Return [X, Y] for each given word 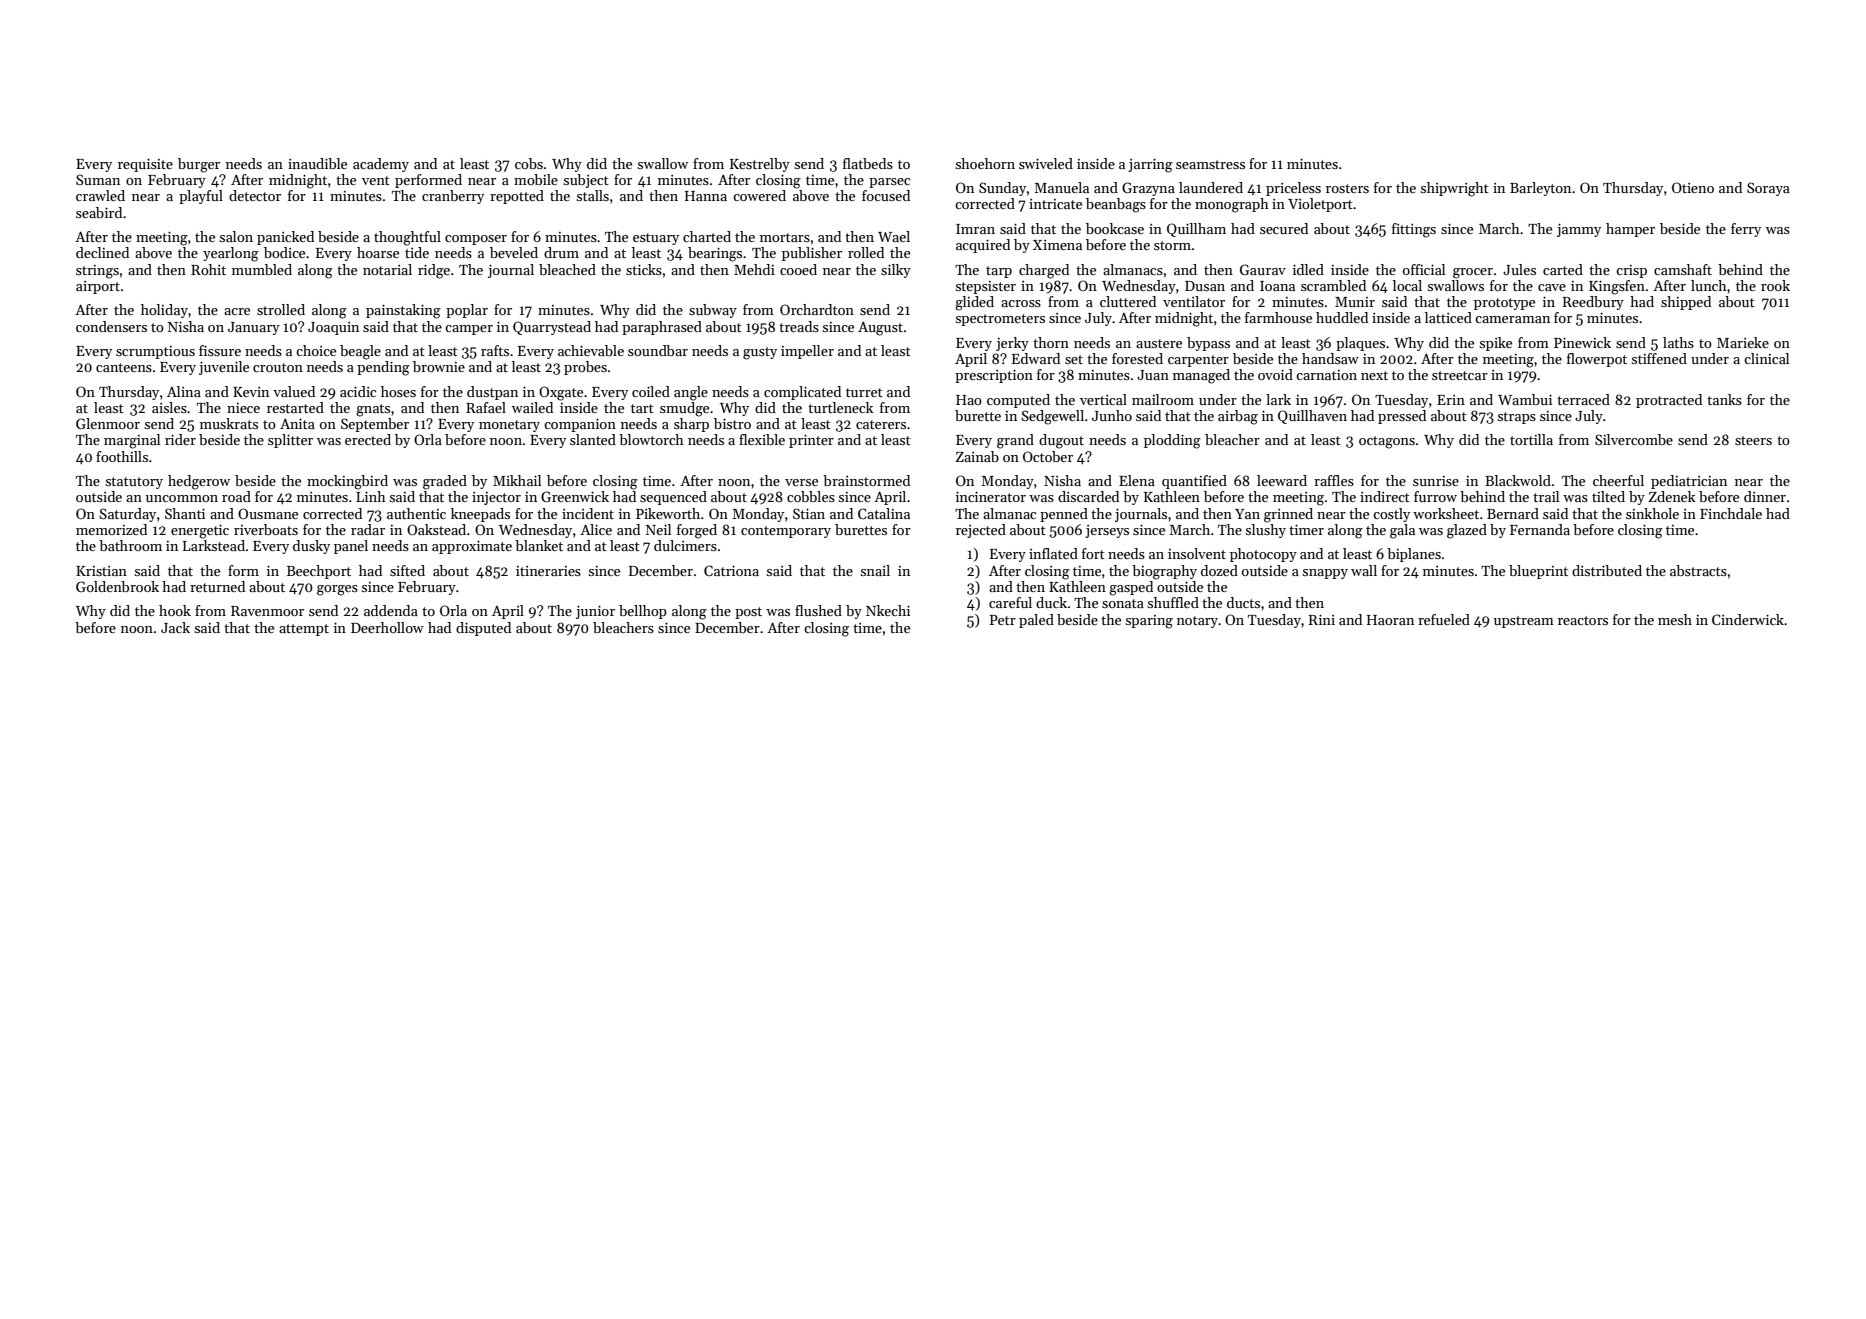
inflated [1053, 553]
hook [175, 610]
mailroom [1163, 399]
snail [875, 570]
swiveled [1046, 163]
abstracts [1698, 570]
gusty [760, 353]
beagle [360, 352]
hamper [1630, 230]
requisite [145, 165]
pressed [1402, 417]
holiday [164, 311]
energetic [200, 531]
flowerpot [1597, 360]
